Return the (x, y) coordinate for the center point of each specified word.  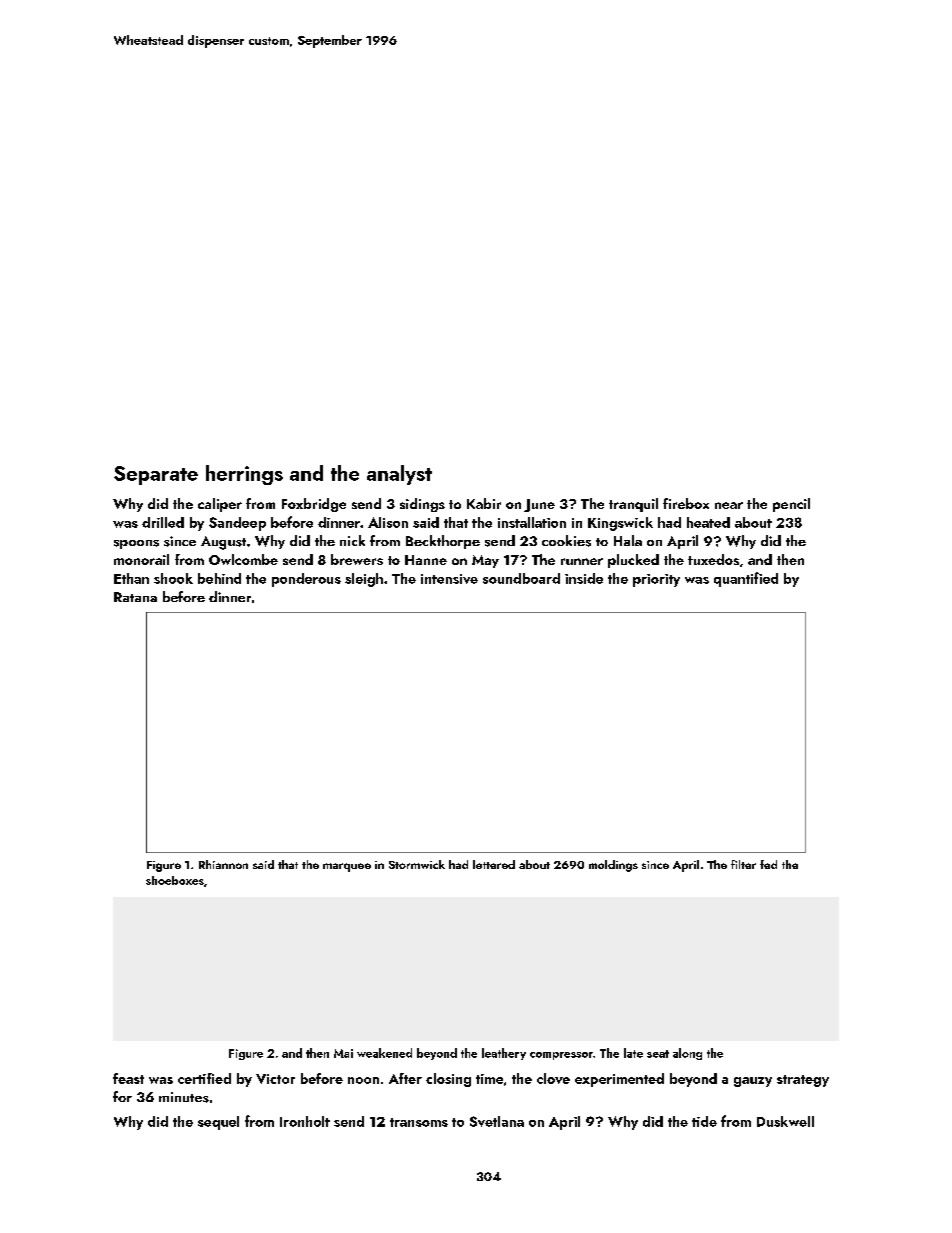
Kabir (484, 503)
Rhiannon (223, 864)
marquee (347, 867)
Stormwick (417, 864)
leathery (504, 1054)
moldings (613, 866)
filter (743, 864)
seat (658, 1054)
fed (768, 864)
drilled (163, 522)
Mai (343, 1053)
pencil (791, 505)
